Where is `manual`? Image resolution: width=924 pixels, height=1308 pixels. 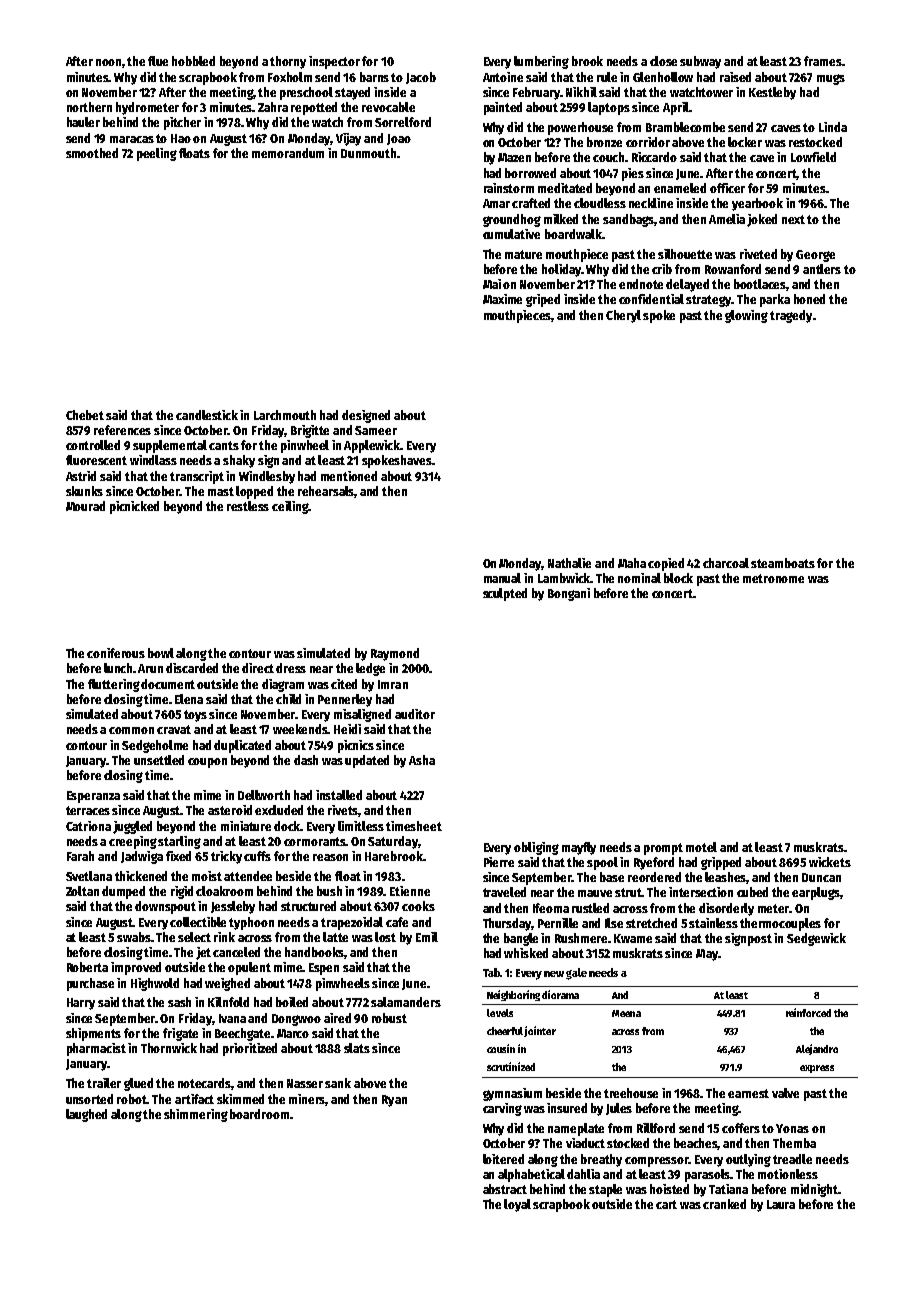 manual is located at coordinates (502, 578).
